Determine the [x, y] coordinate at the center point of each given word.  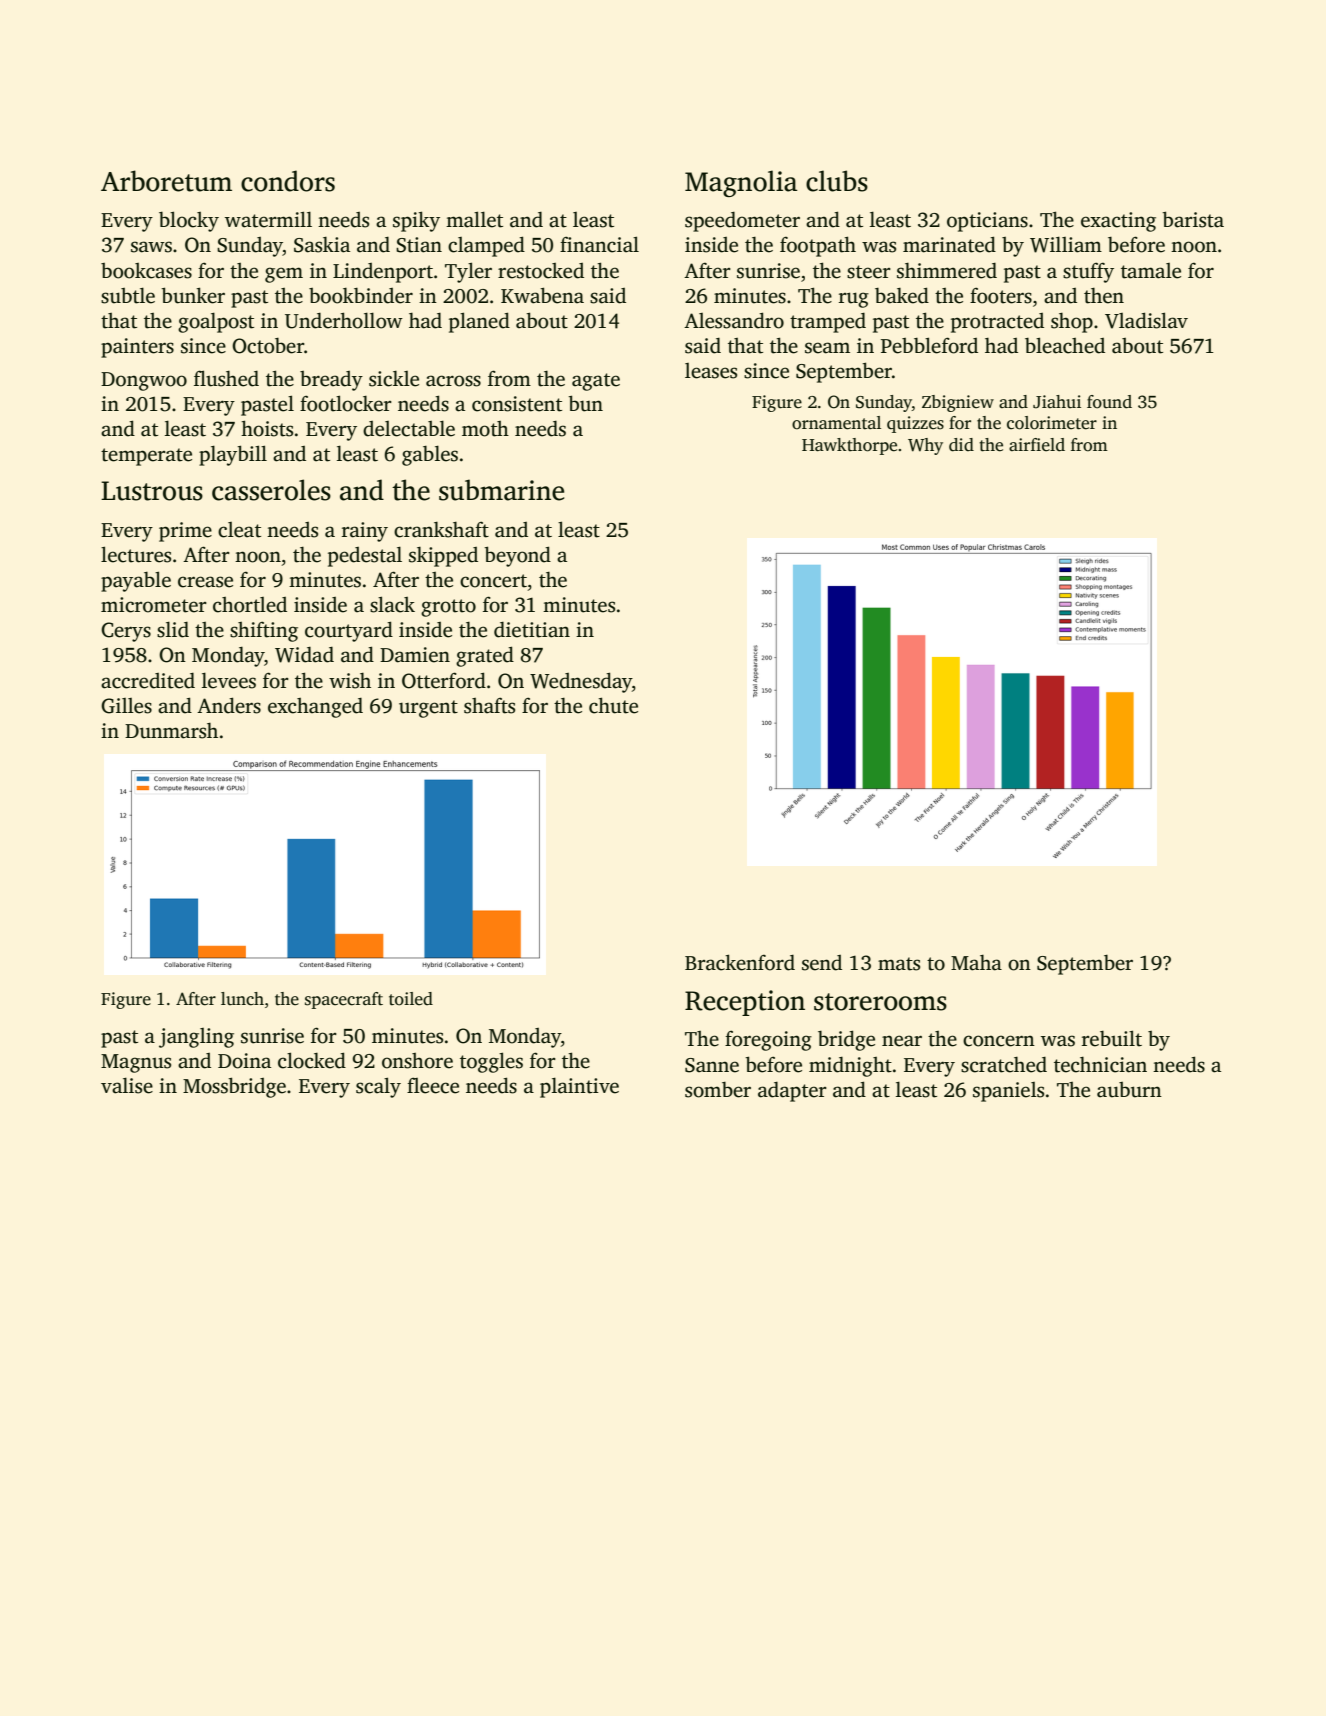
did [961, 445]
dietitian [532, 630]
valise [127, 1085]
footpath [818, 246]
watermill [268, 219]
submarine [501, 490]
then [1104, 296]
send [822, 963]
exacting [1118, 222]
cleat [239, 530]
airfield [1037, 445]
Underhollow [344, 320]
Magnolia [741, 183]
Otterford [444, 680]
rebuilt [1112, 1038]
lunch [242, 999]
